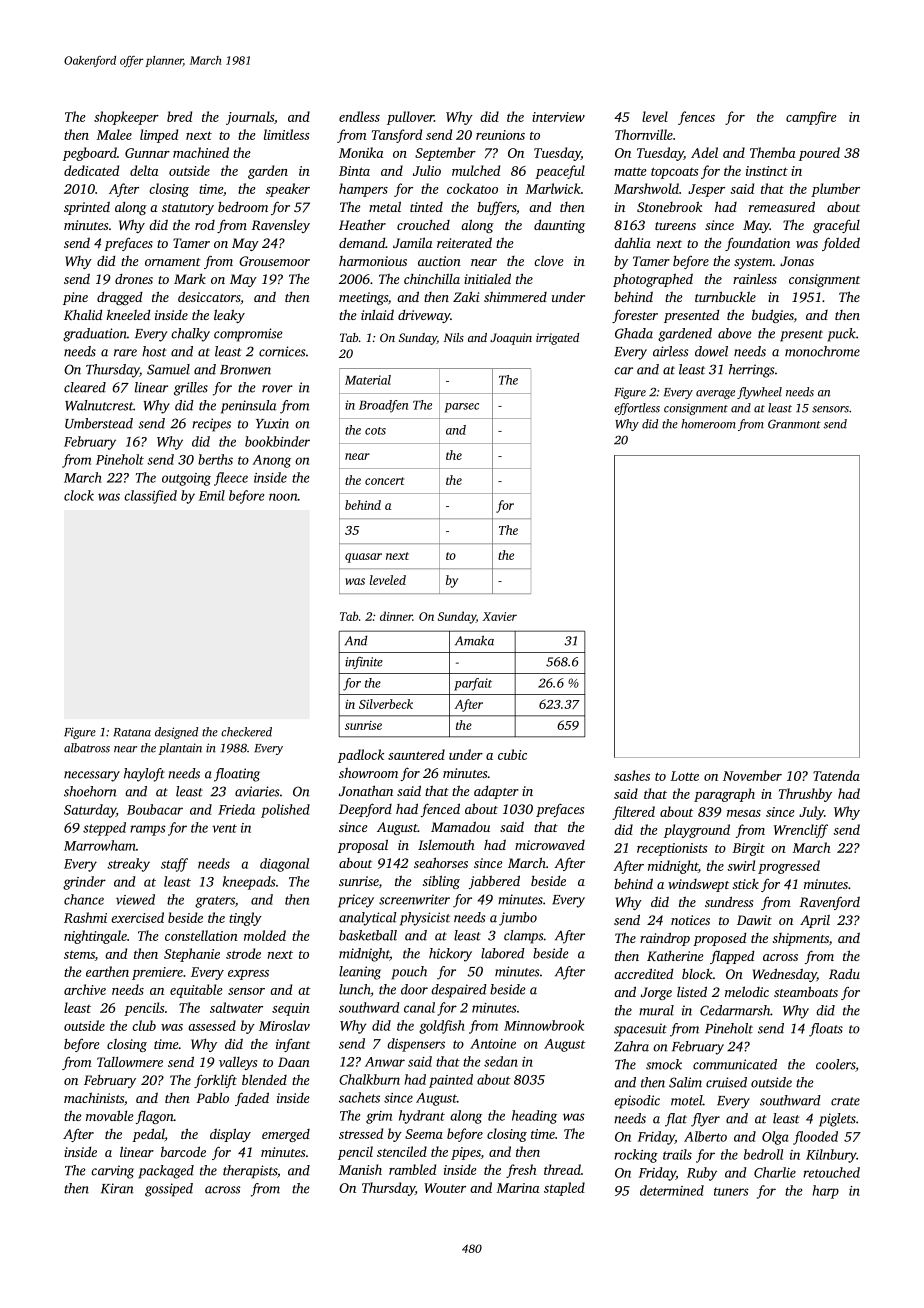 This image has width=924, height=1308. Describe the element at coordinates (708, 424) in the image. I see `homeroom` at that location.
